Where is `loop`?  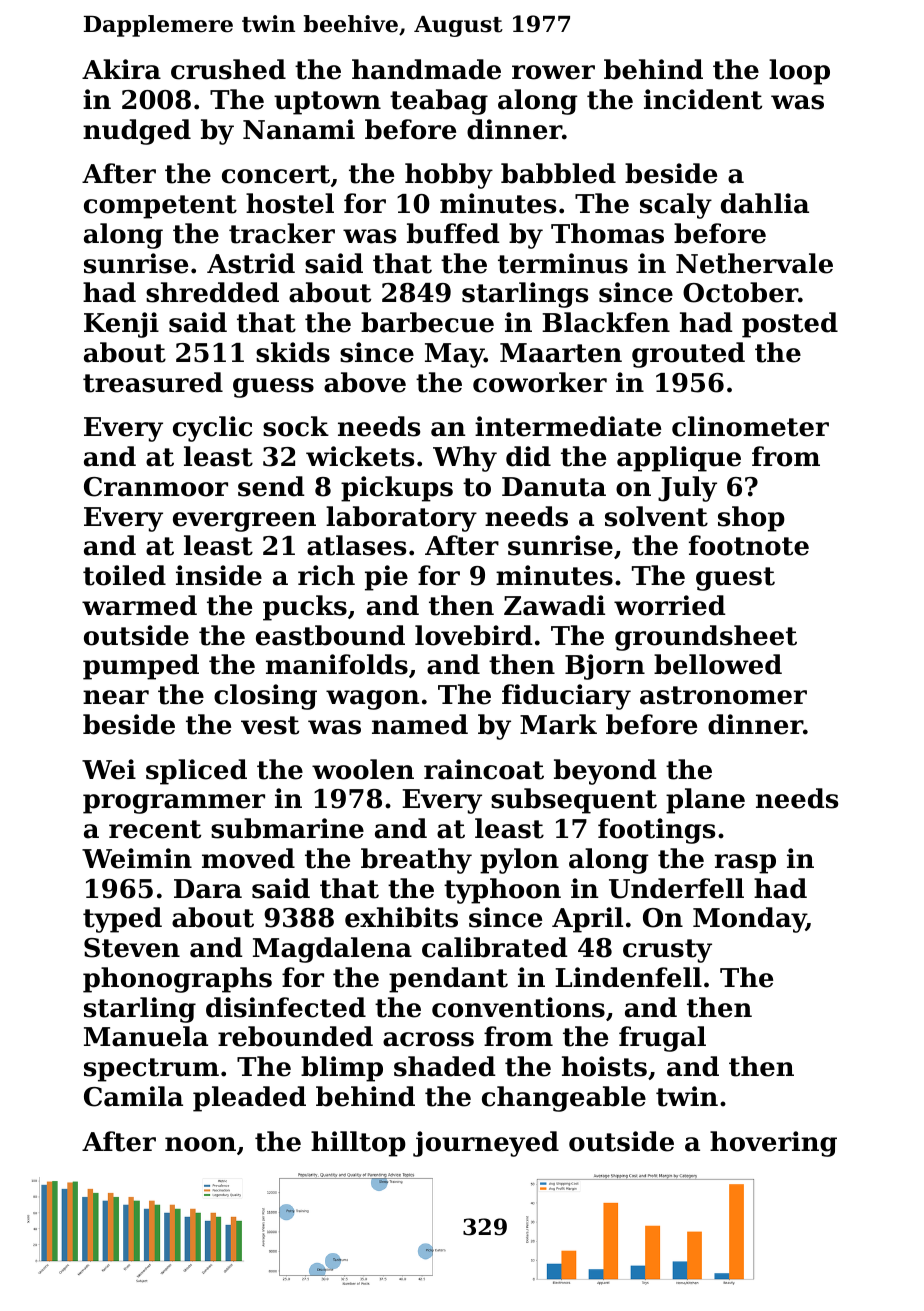
loop is located at coordinates (799, 72).
